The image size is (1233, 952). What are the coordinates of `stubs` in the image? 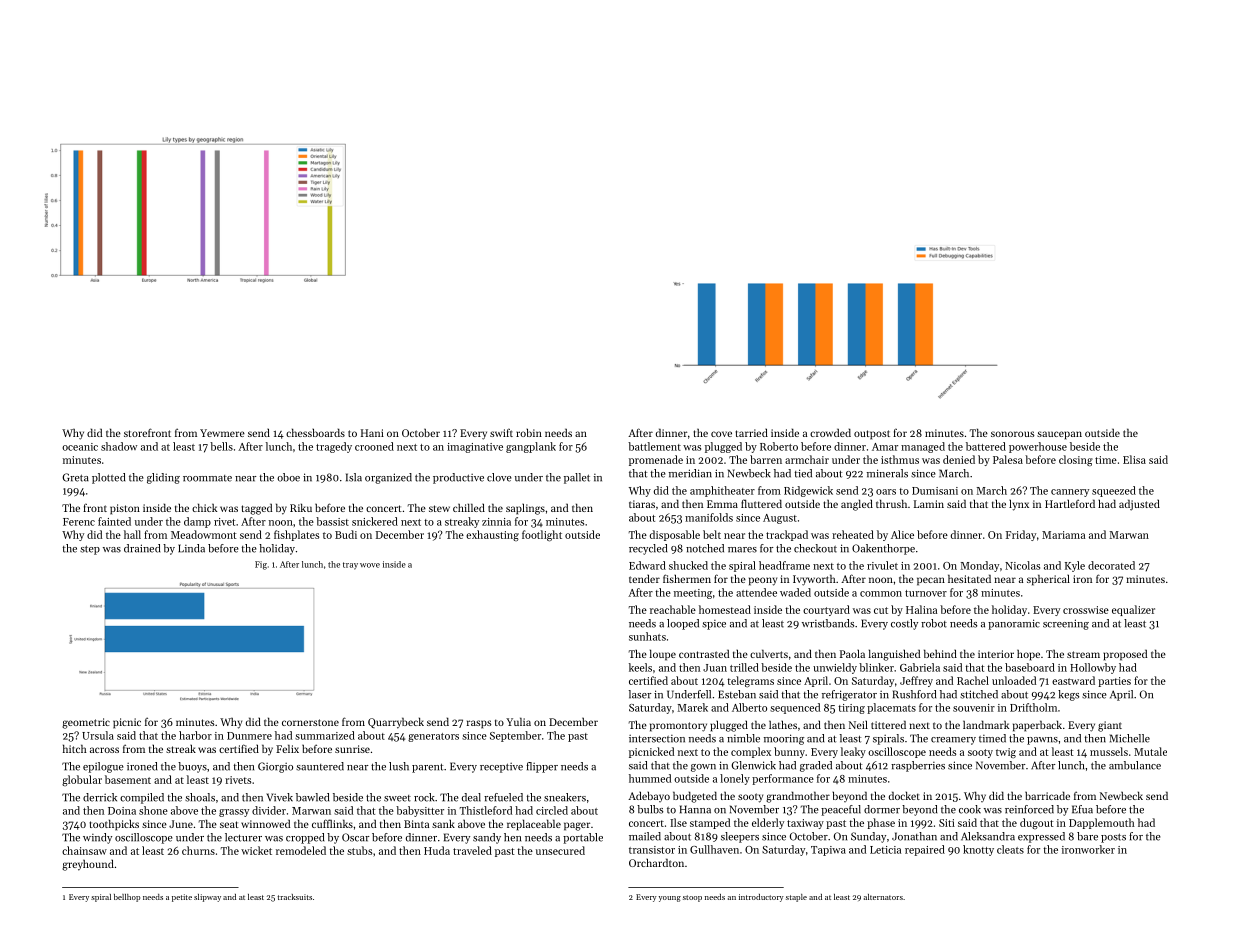 It's located at (359, 850).
